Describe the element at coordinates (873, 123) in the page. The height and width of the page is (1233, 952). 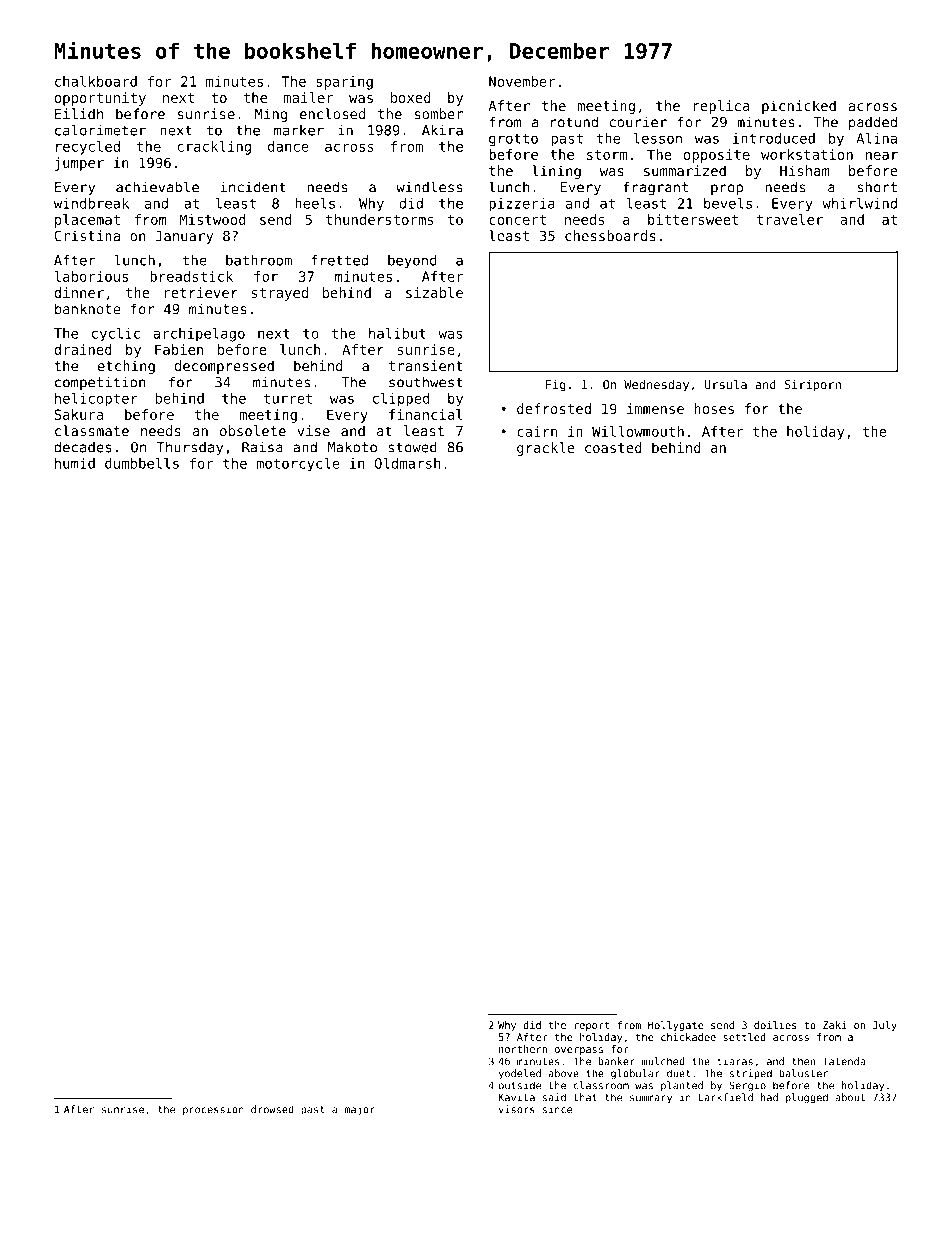
I see `padded` at that location.
